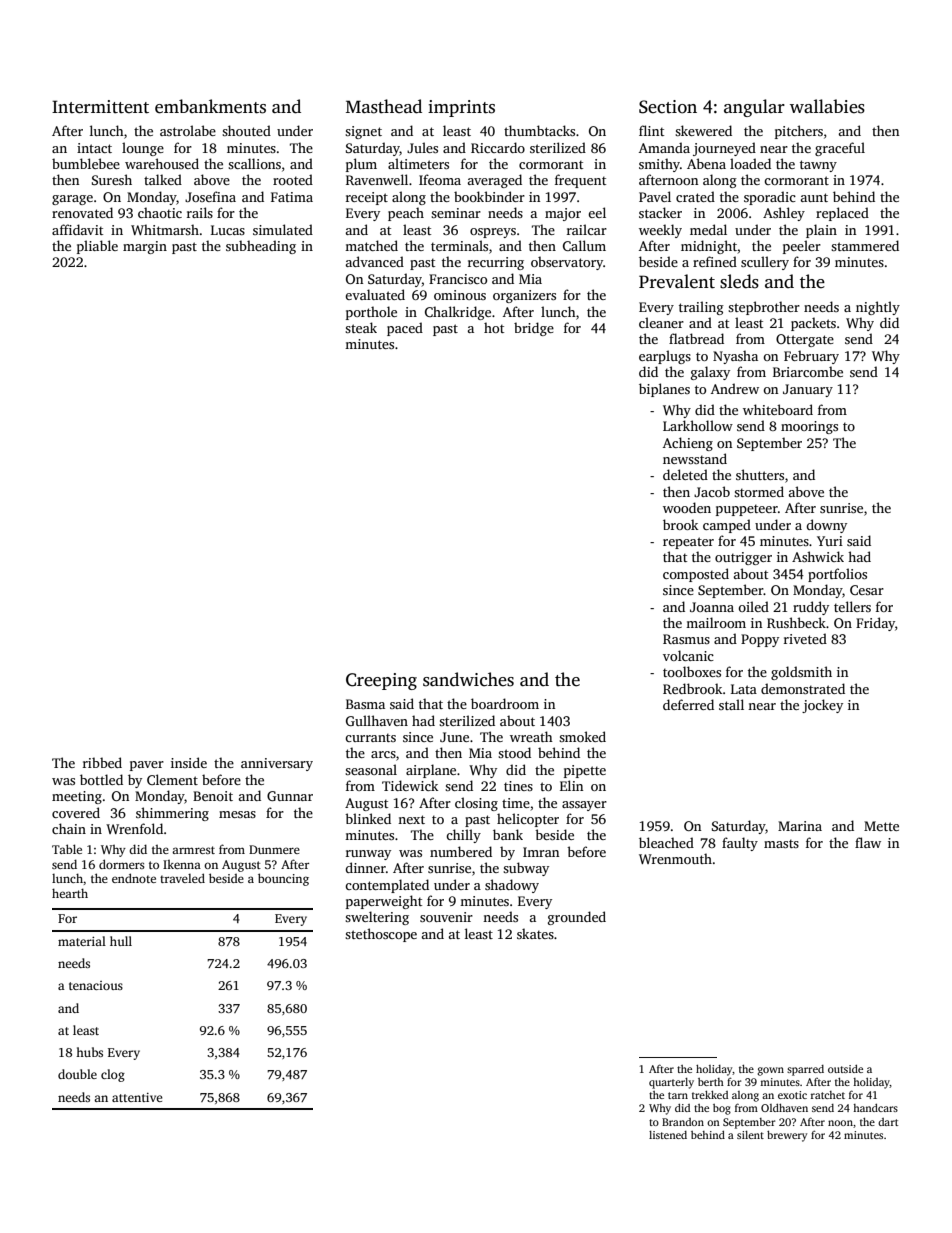 Image resolution: width=952 pixels, height=1233 pixels. I want to click on ribbed, so click(102, 762).
